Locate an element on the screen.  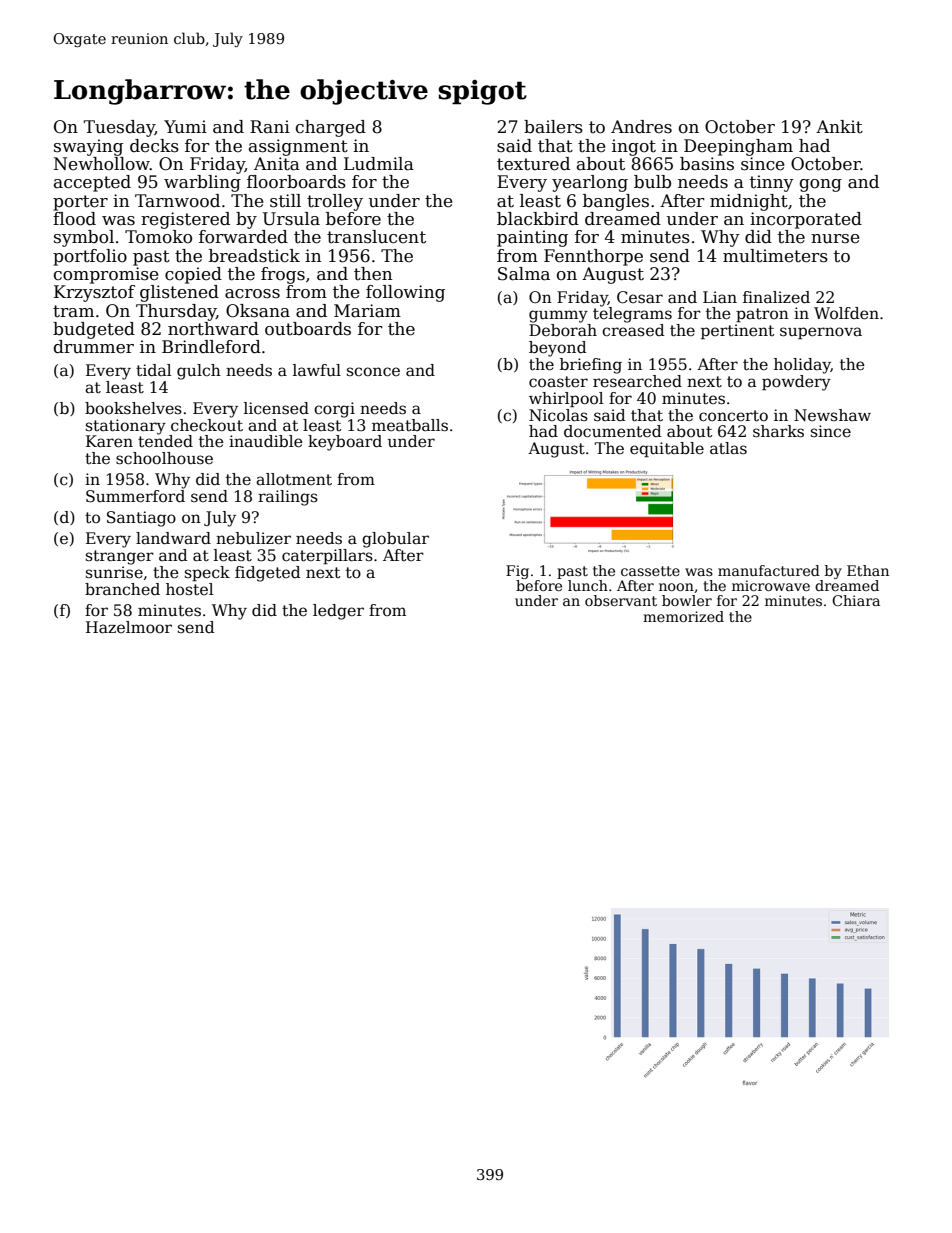
keyboard is located at coordinates (345, 443).
